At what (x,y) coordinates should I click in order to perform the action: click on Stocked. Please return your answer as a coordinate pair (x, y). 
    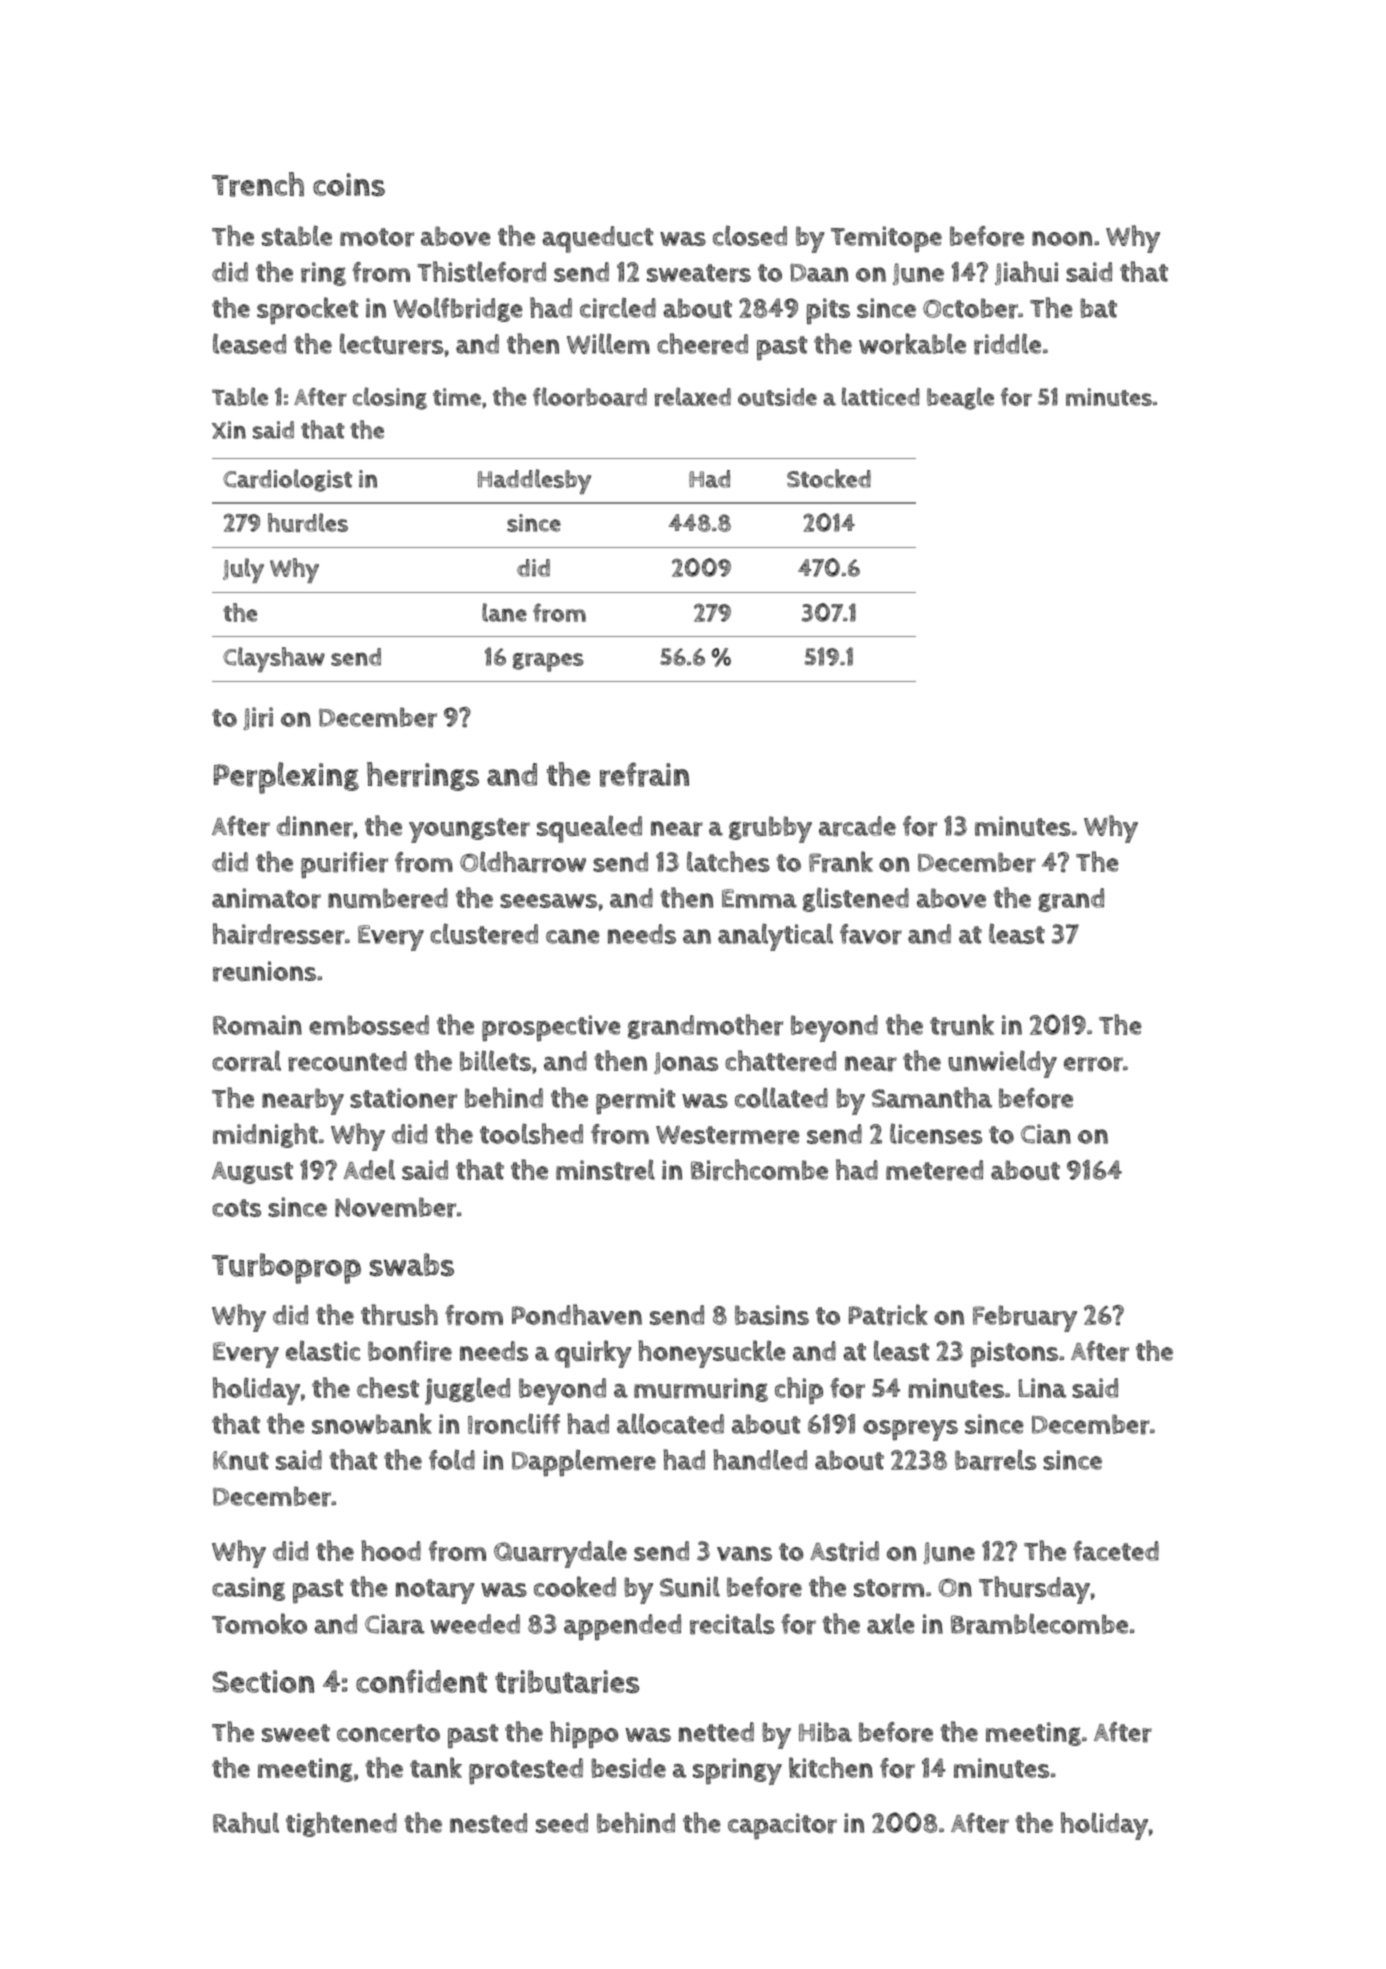
    Looking at the image, I should click on (829, 478).
